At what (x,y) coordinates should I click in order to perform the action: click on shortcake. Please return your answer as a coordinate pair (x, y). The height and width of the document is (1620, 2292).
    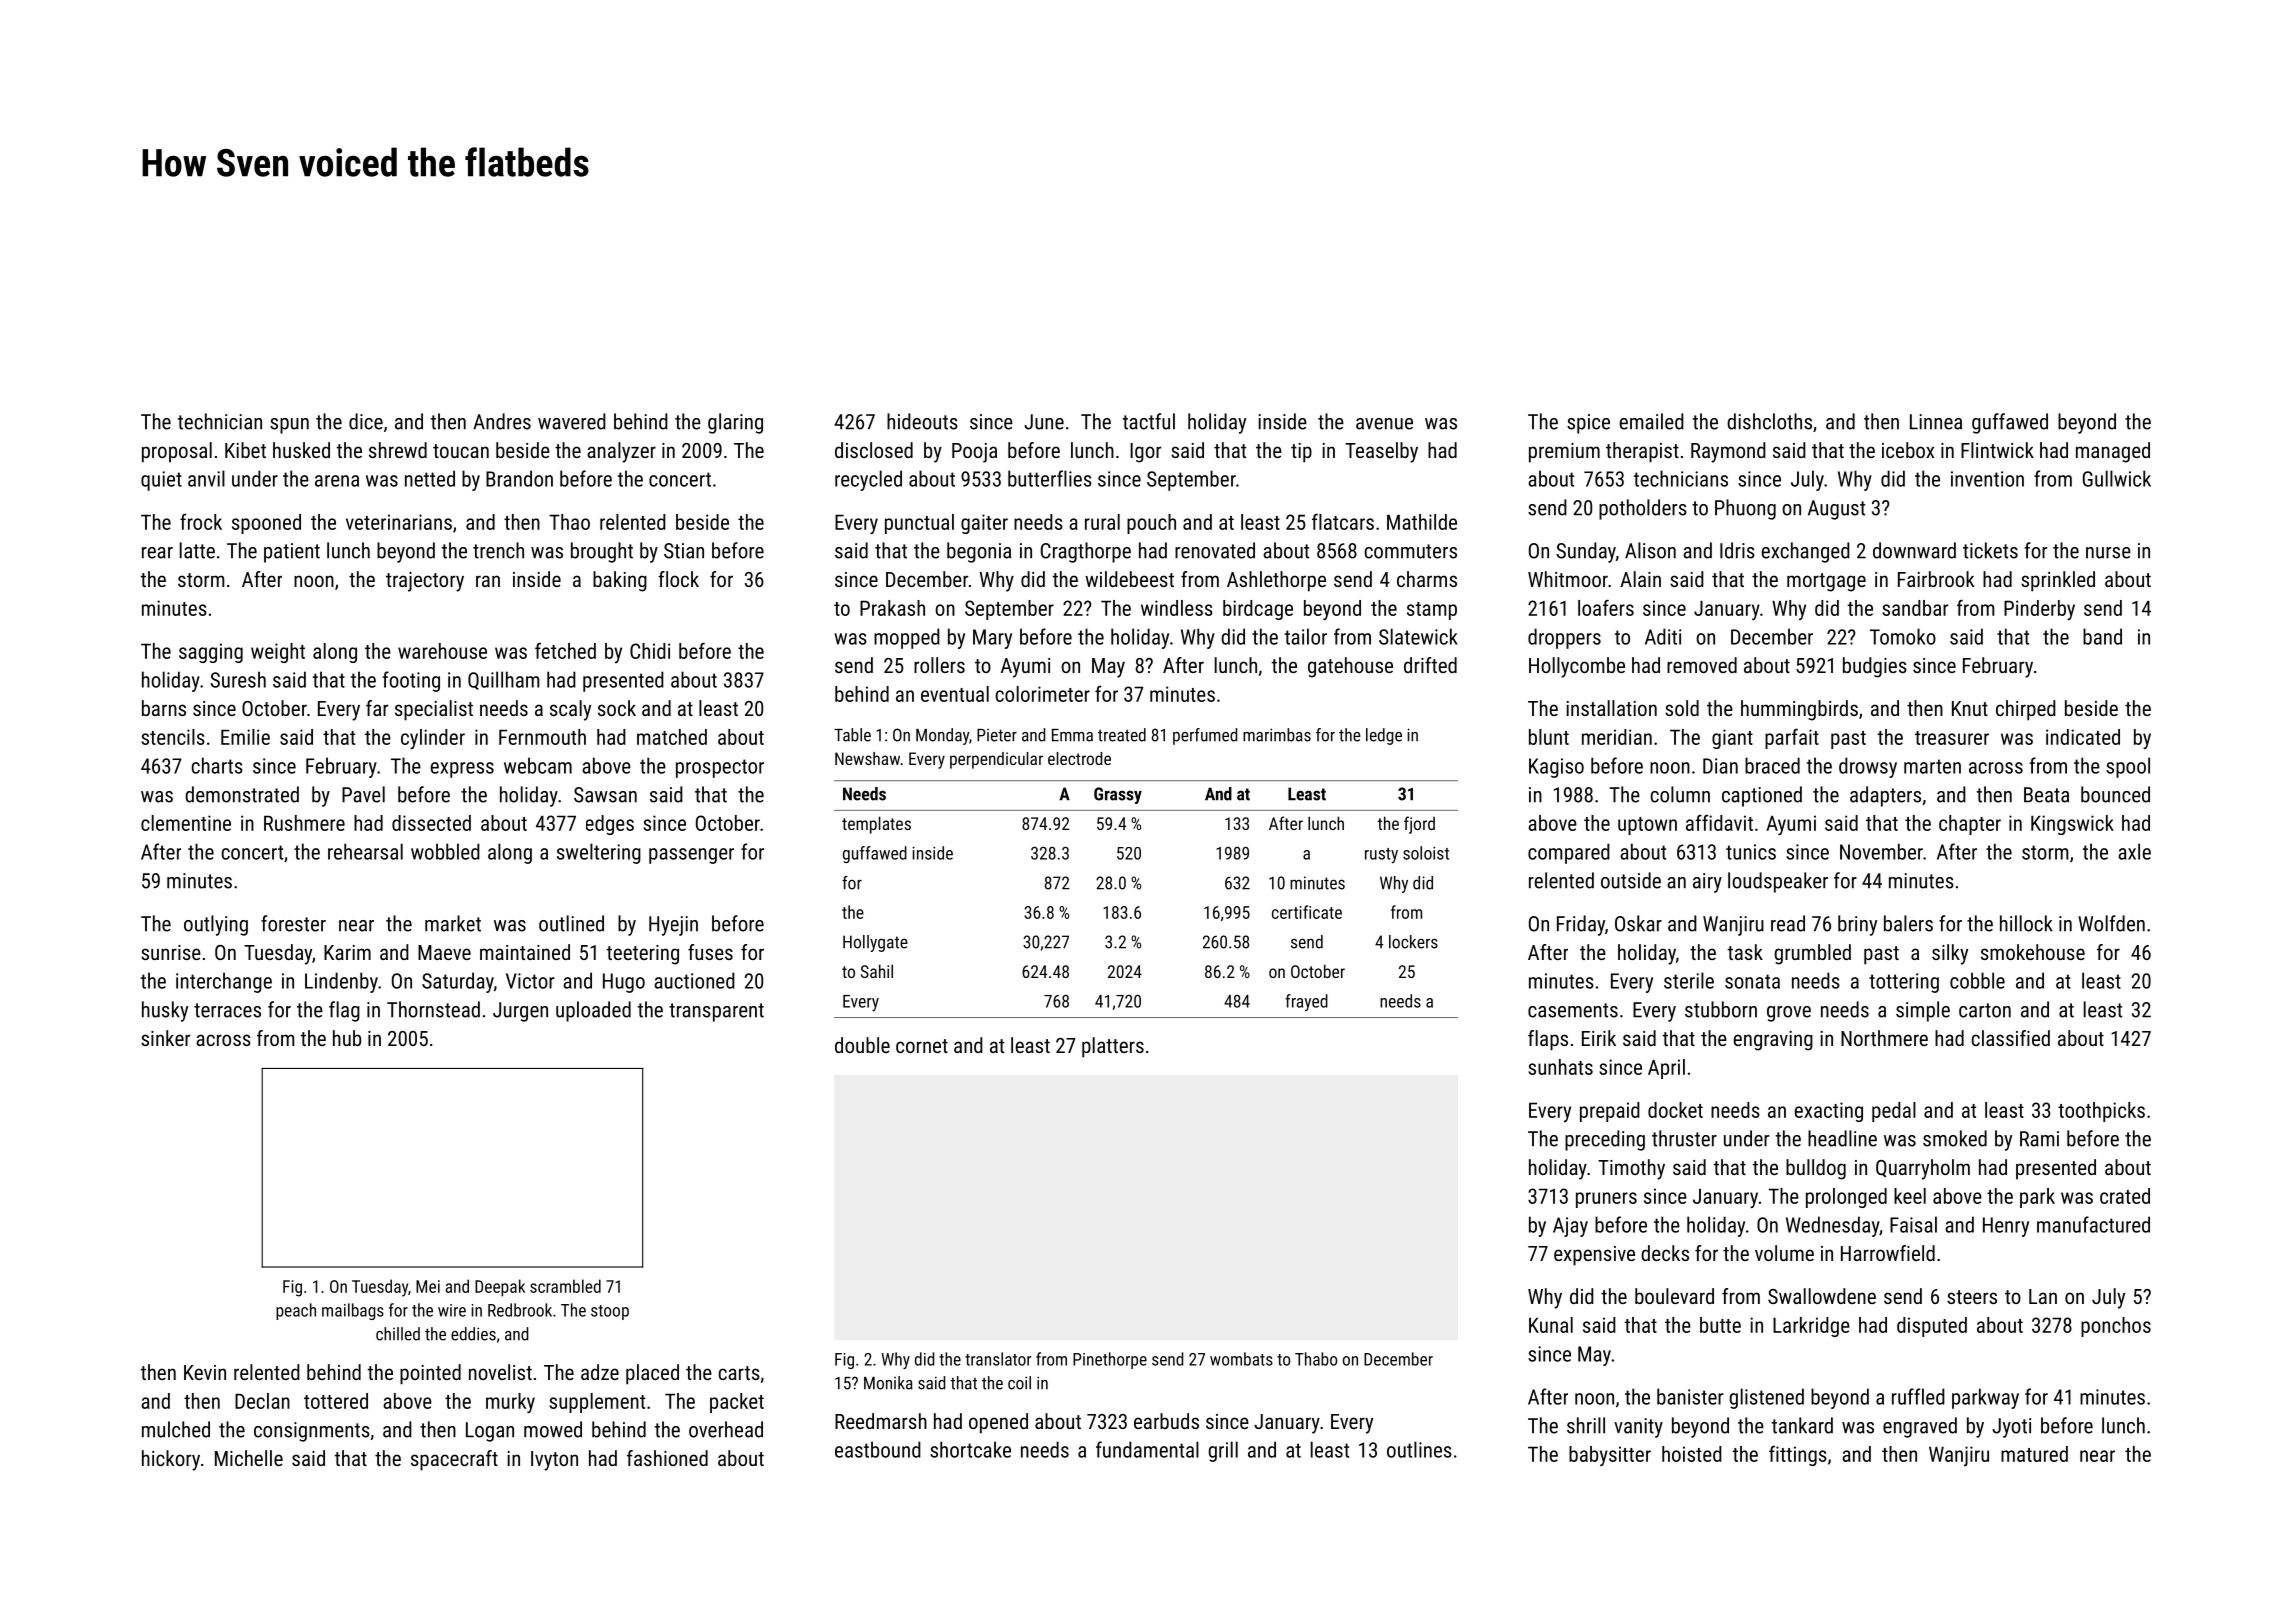
    Looking at the image, I should click on (970, 1449).
